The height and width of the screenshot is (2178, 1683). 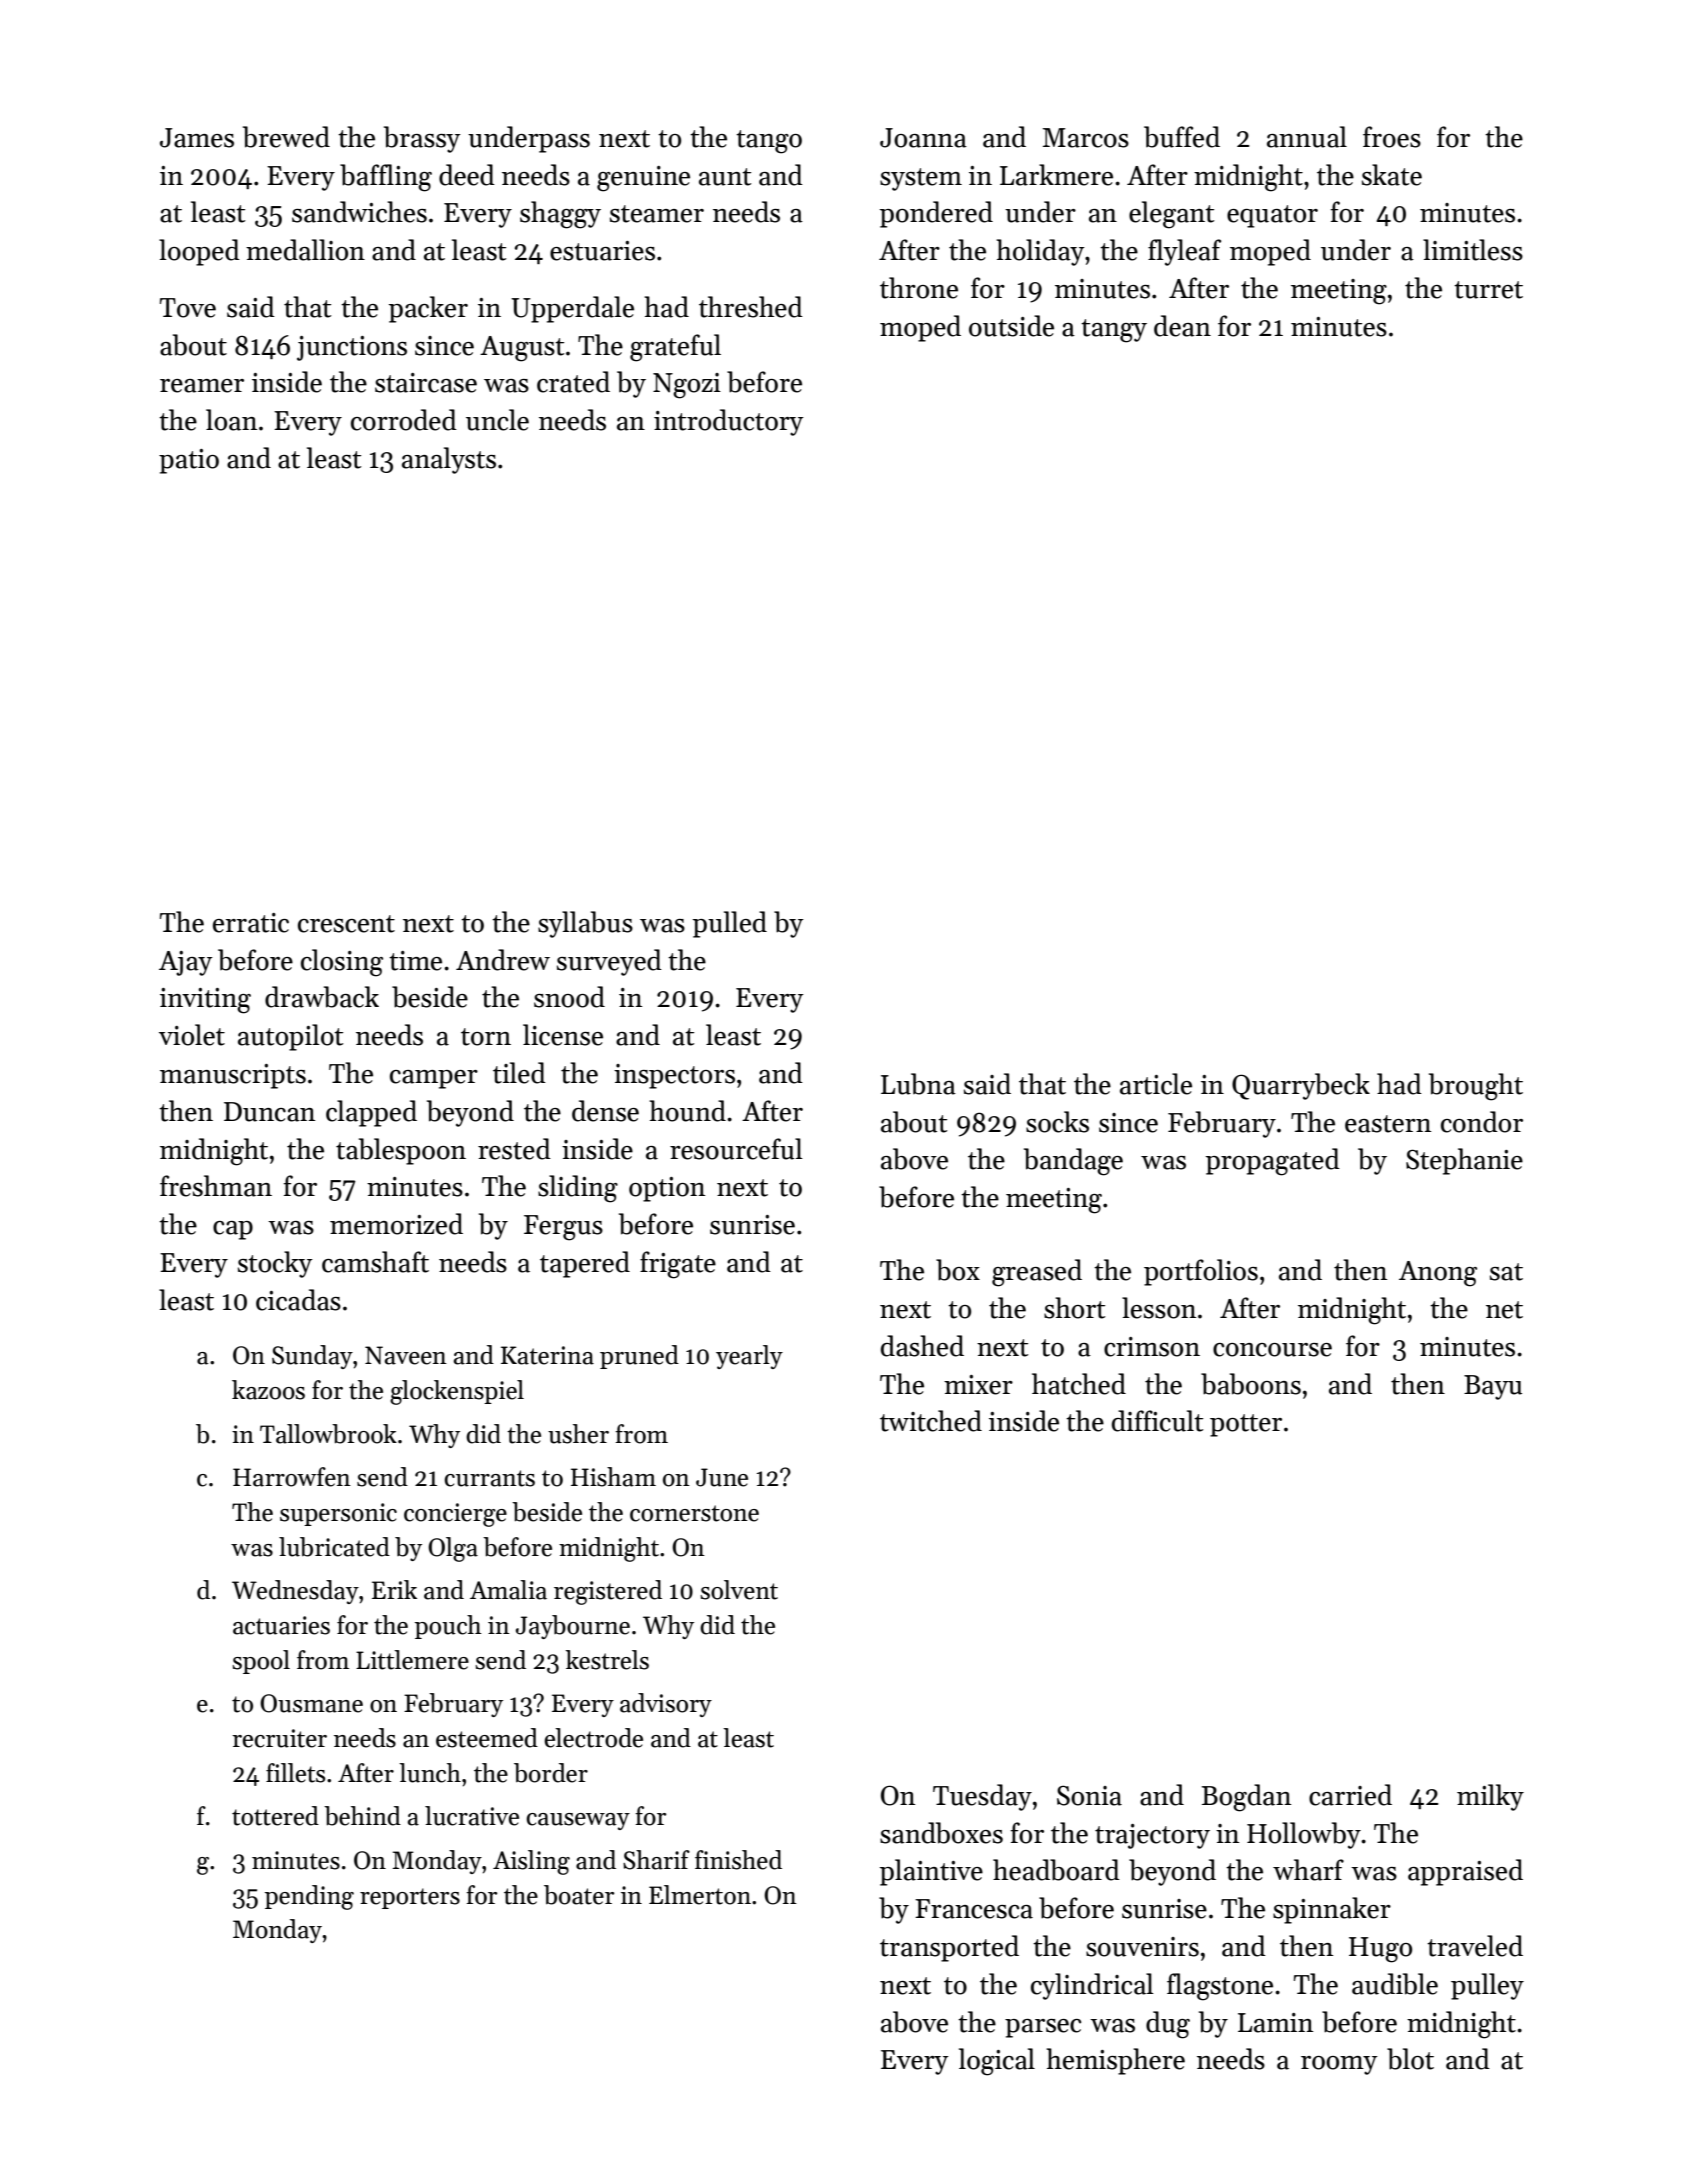 I want to click on buffed, so click(x=1182, y=137).
